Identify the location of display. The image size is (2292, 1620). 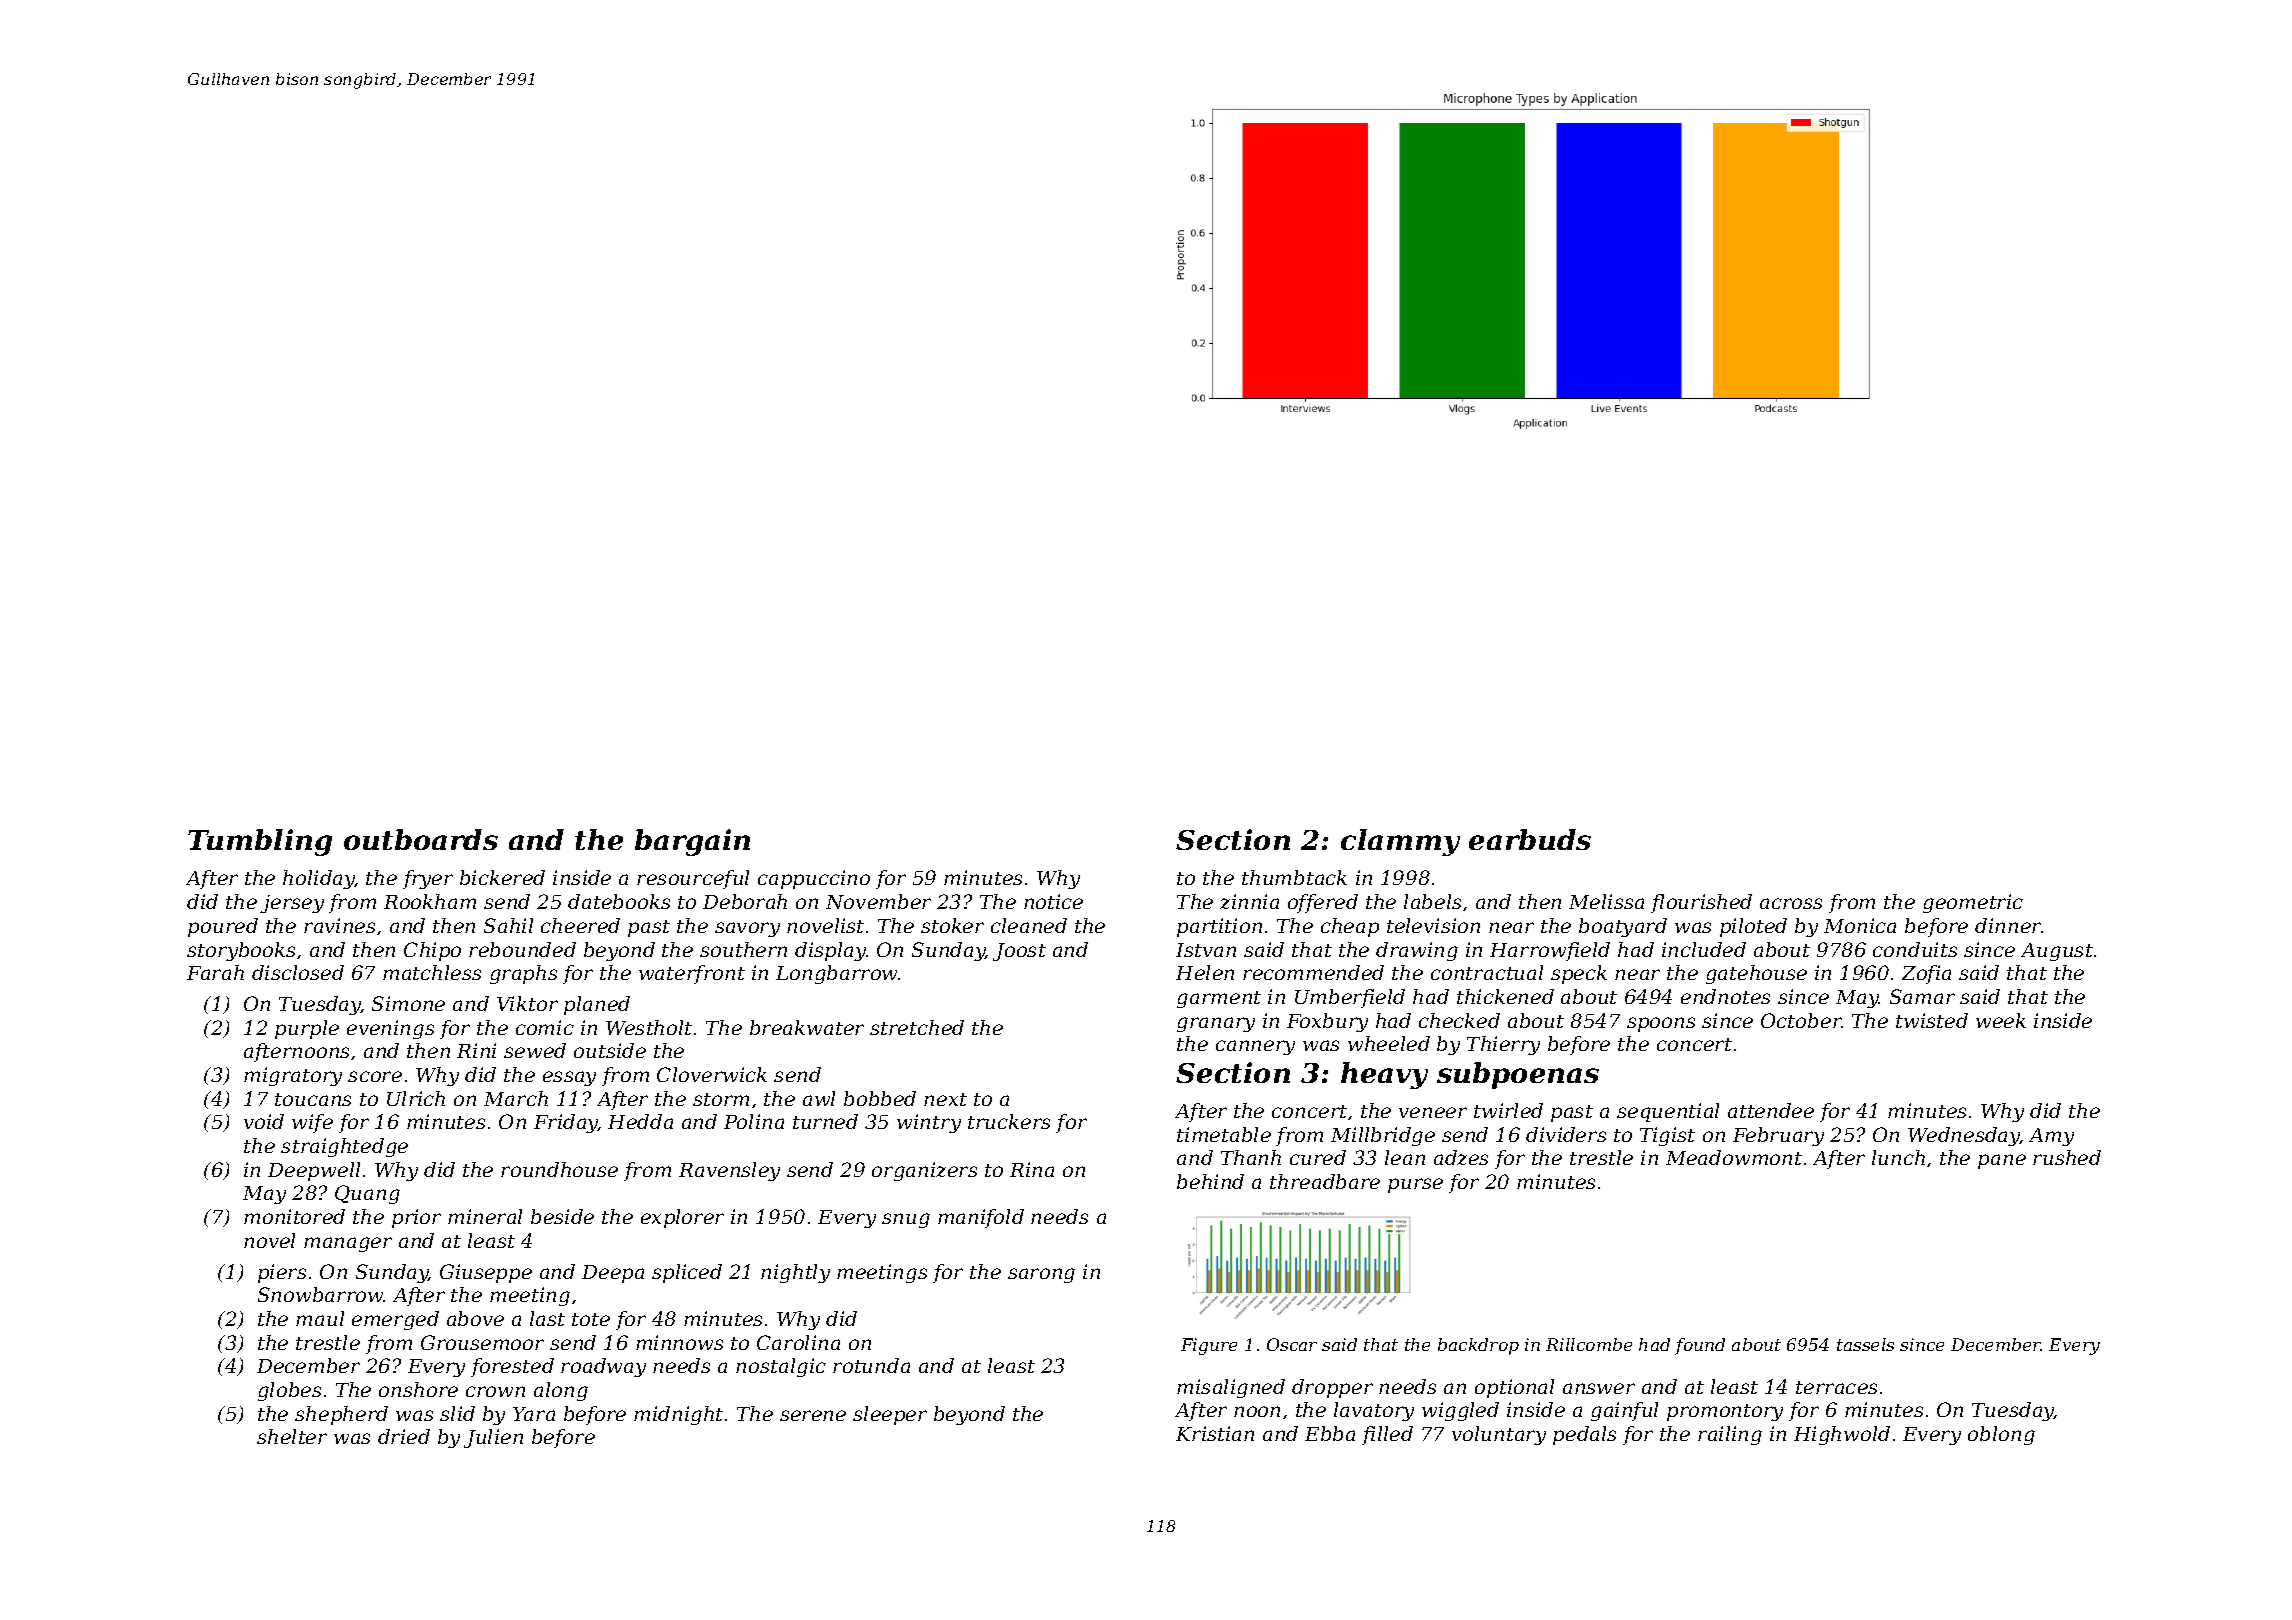
(831, 951).
